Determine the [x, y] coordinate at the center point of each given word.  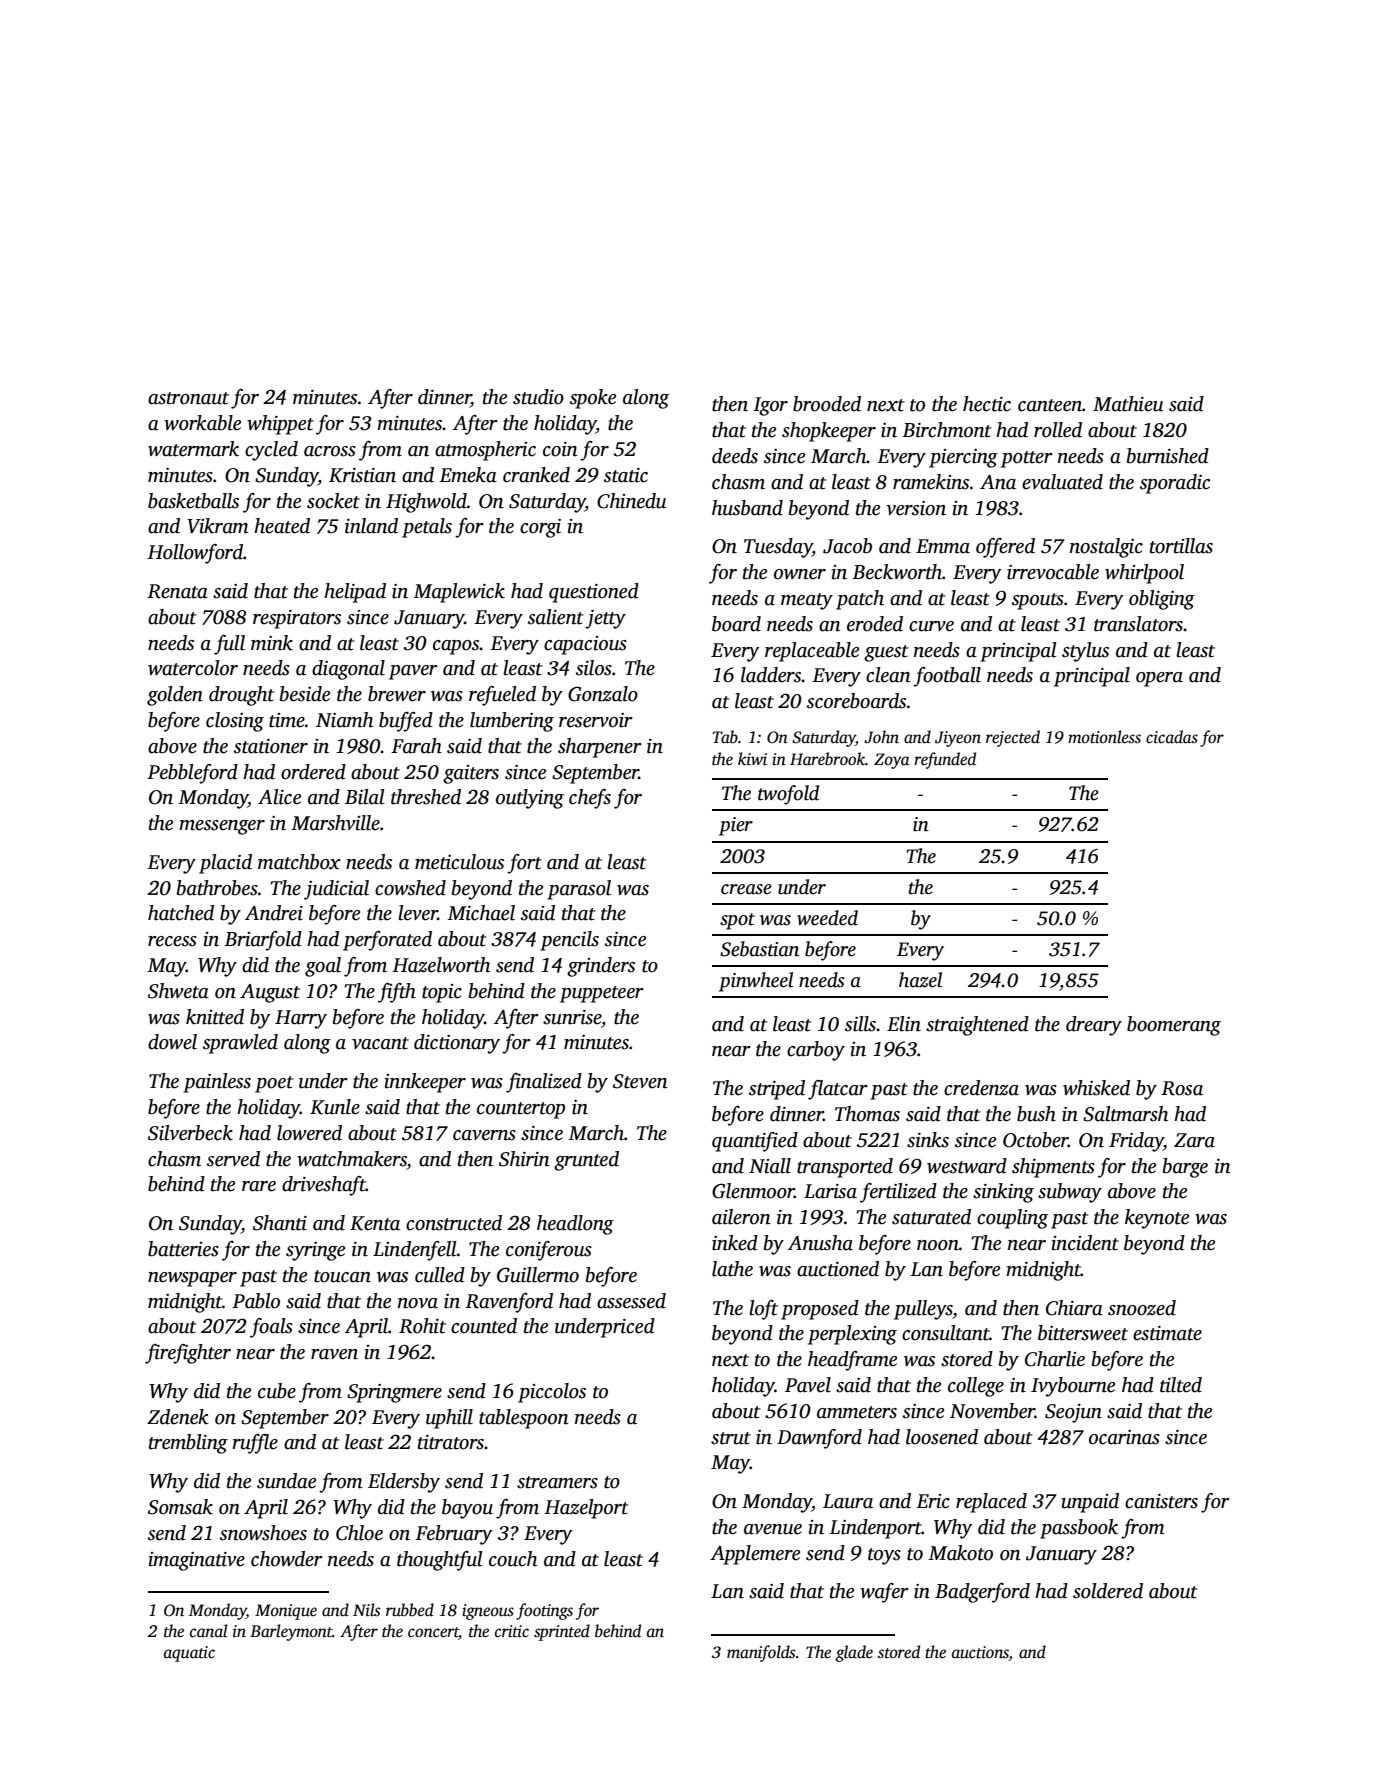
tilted [1181, 1385]
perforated [387, 941]
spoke [593, 399]
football [947, 677]
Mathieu [1128, 404]
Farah [416, 746]
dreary [1094, 1026]
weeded [827, 918]
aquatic [189, 1654]
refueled [502, 696]
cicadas [1172, 737]
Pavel [808, 1385]
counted [484, 1326]
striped [777, 1090]
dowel [172, 1042]
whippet [280, 425]
